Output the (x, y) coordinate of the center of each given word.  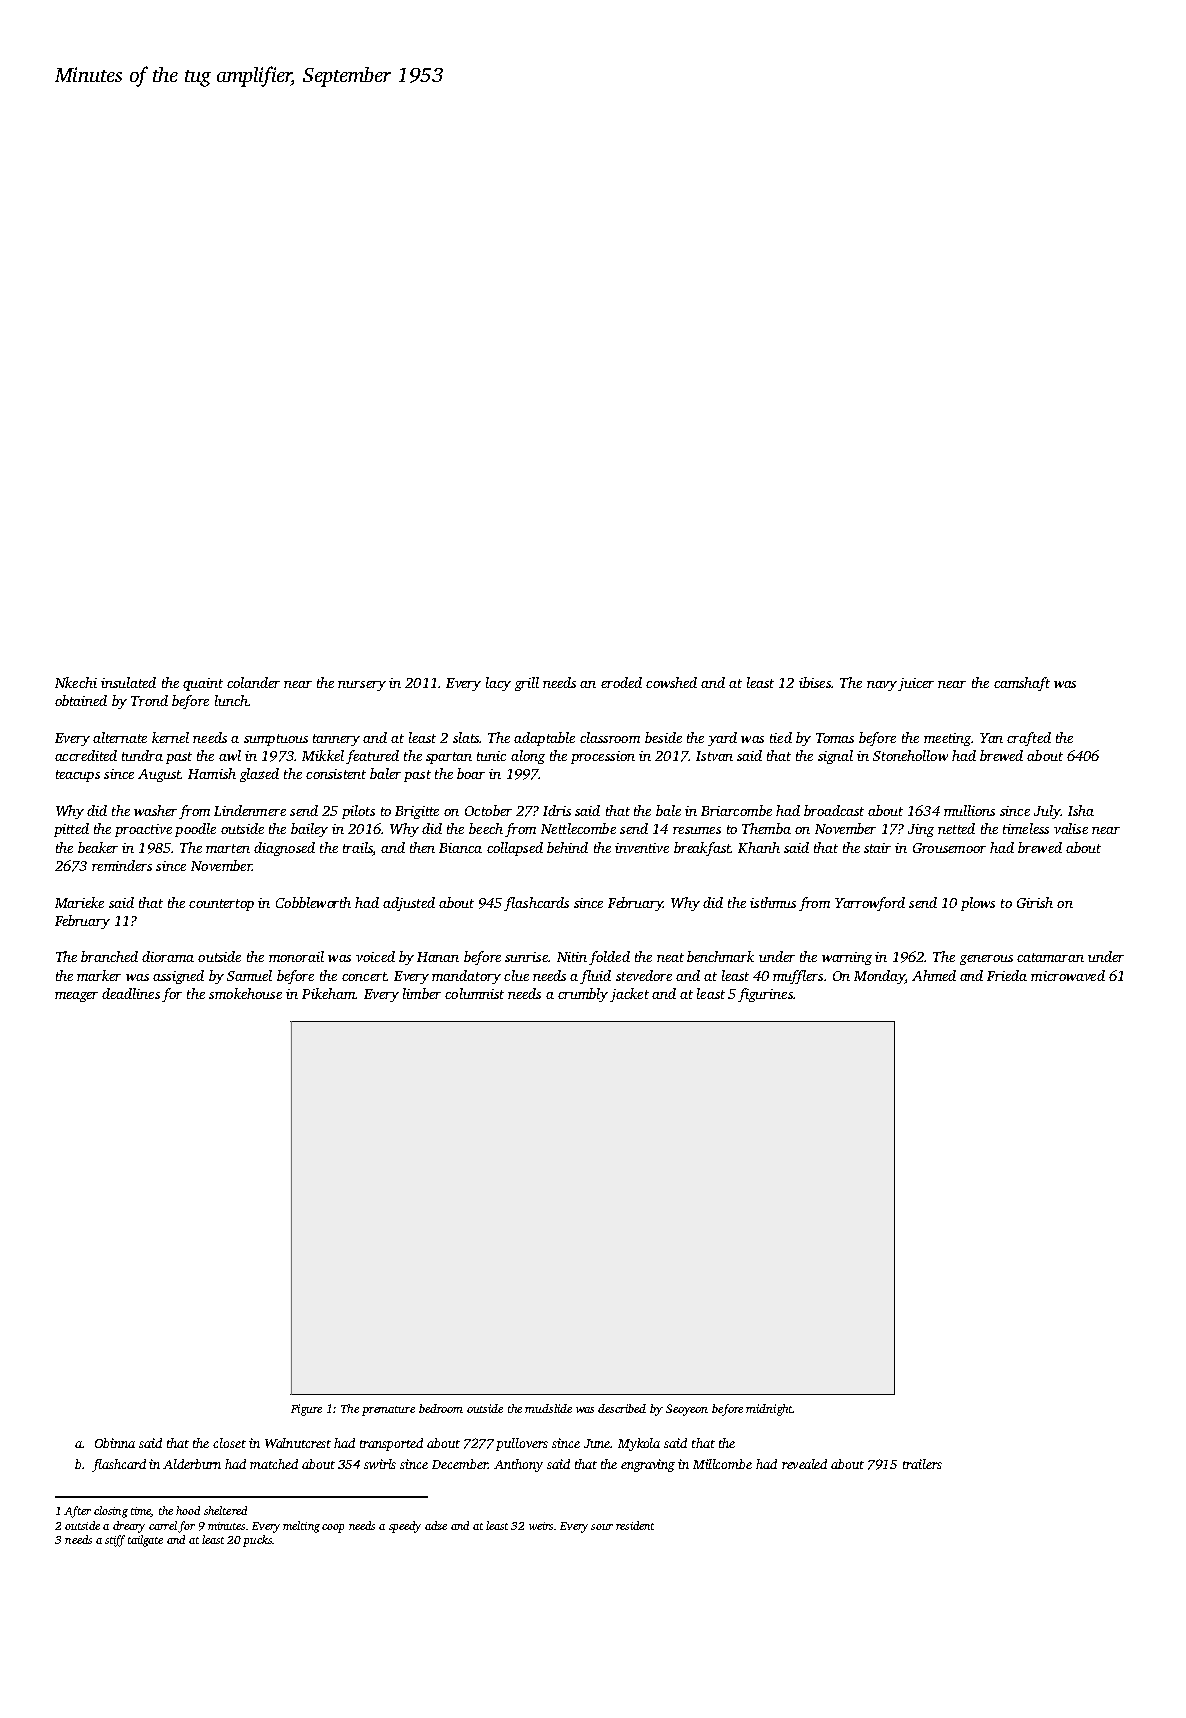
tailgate (145, 1541)
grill (527, 684)
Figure (306, 1410)
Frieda (1007, 975)
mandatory (466, 977)
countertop (221, 905)
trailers (922, 1464)
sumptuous (276, 740)
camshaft (1022, 684)
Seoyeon (687, 1410)
